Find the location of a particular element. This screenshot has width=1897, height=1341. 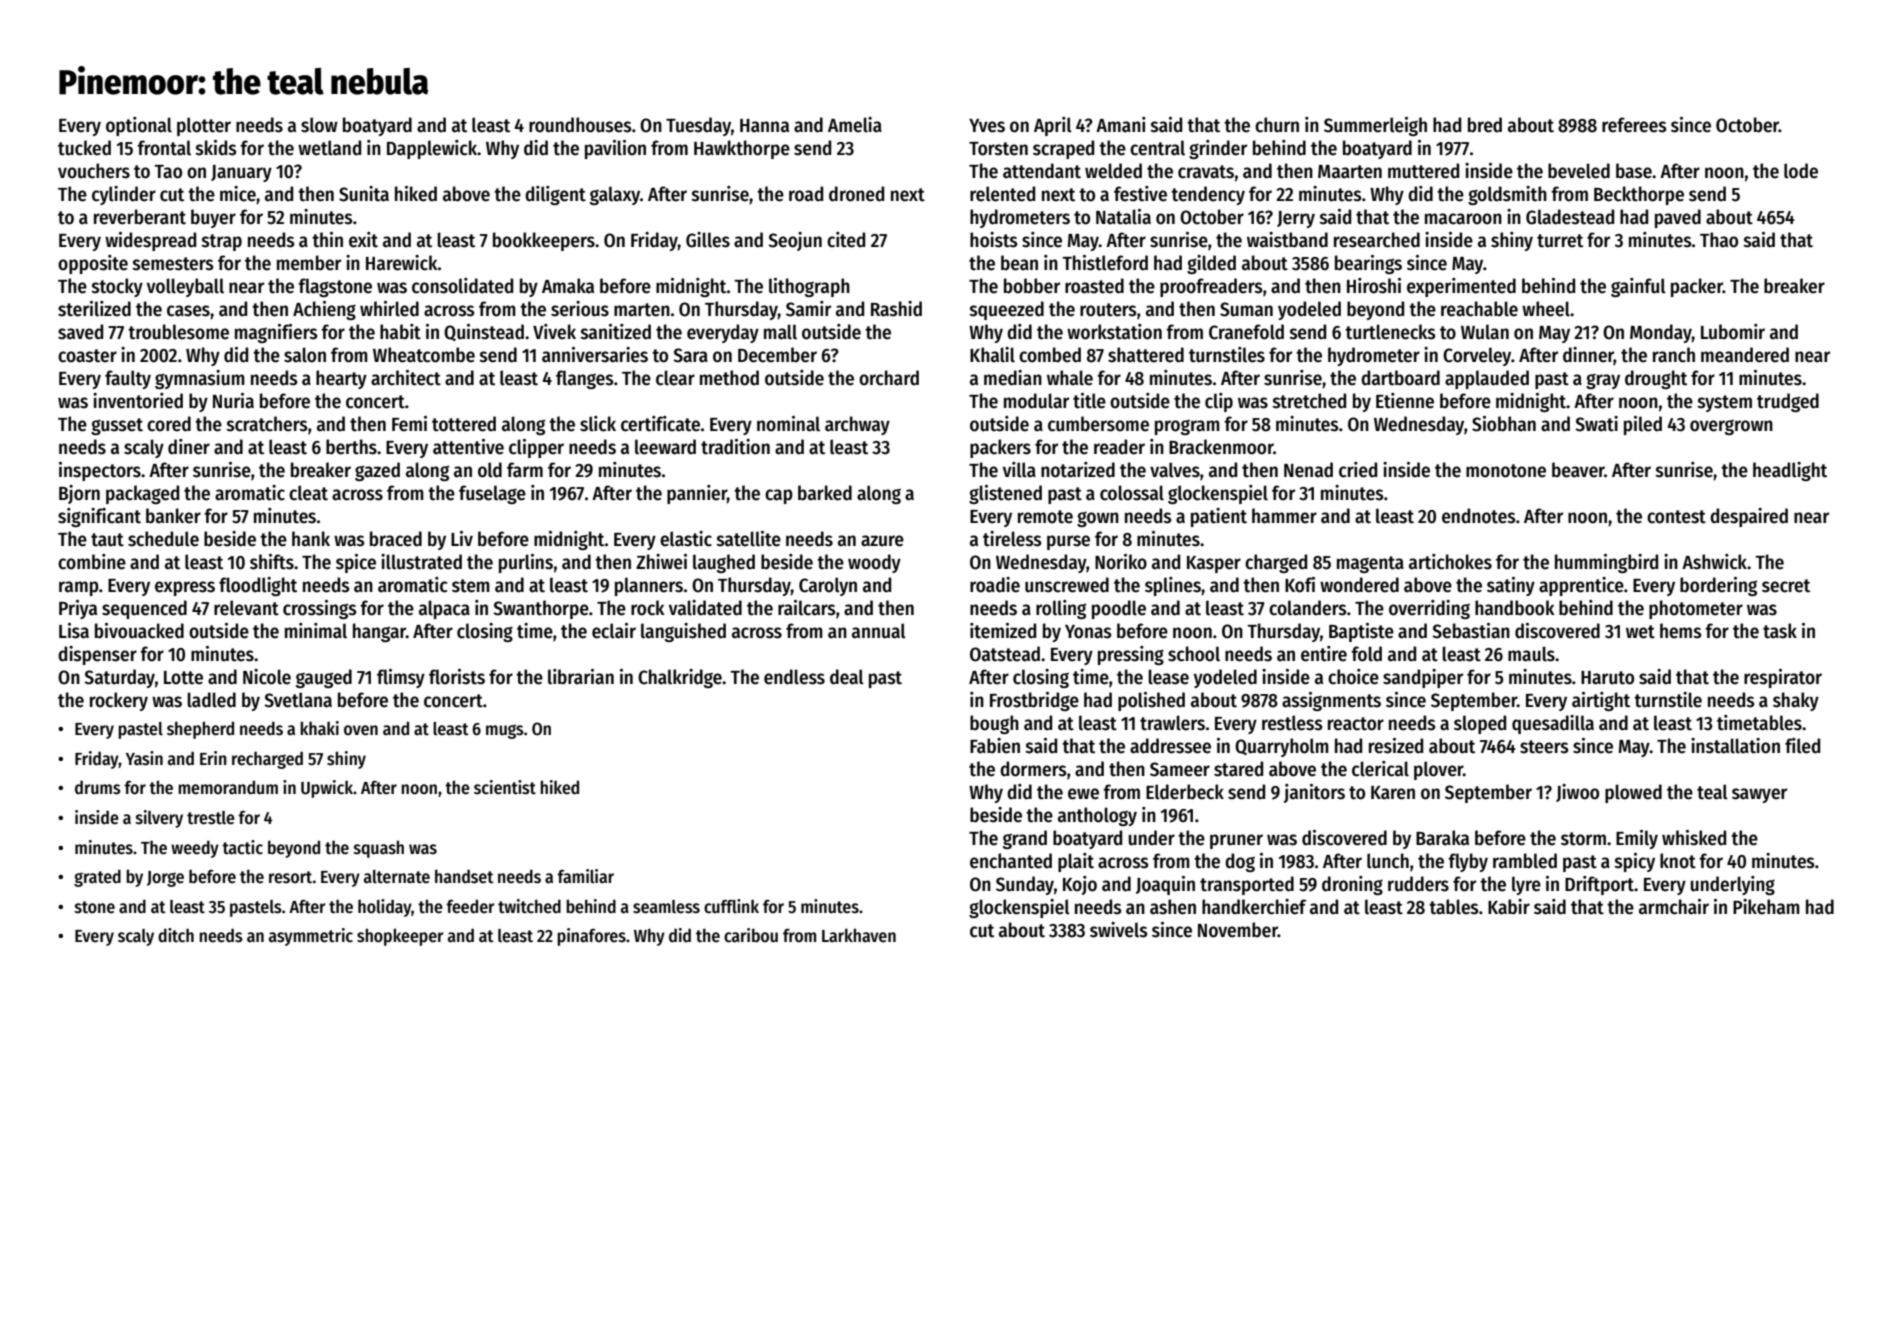

November is located at coordinates (1238, 930).
